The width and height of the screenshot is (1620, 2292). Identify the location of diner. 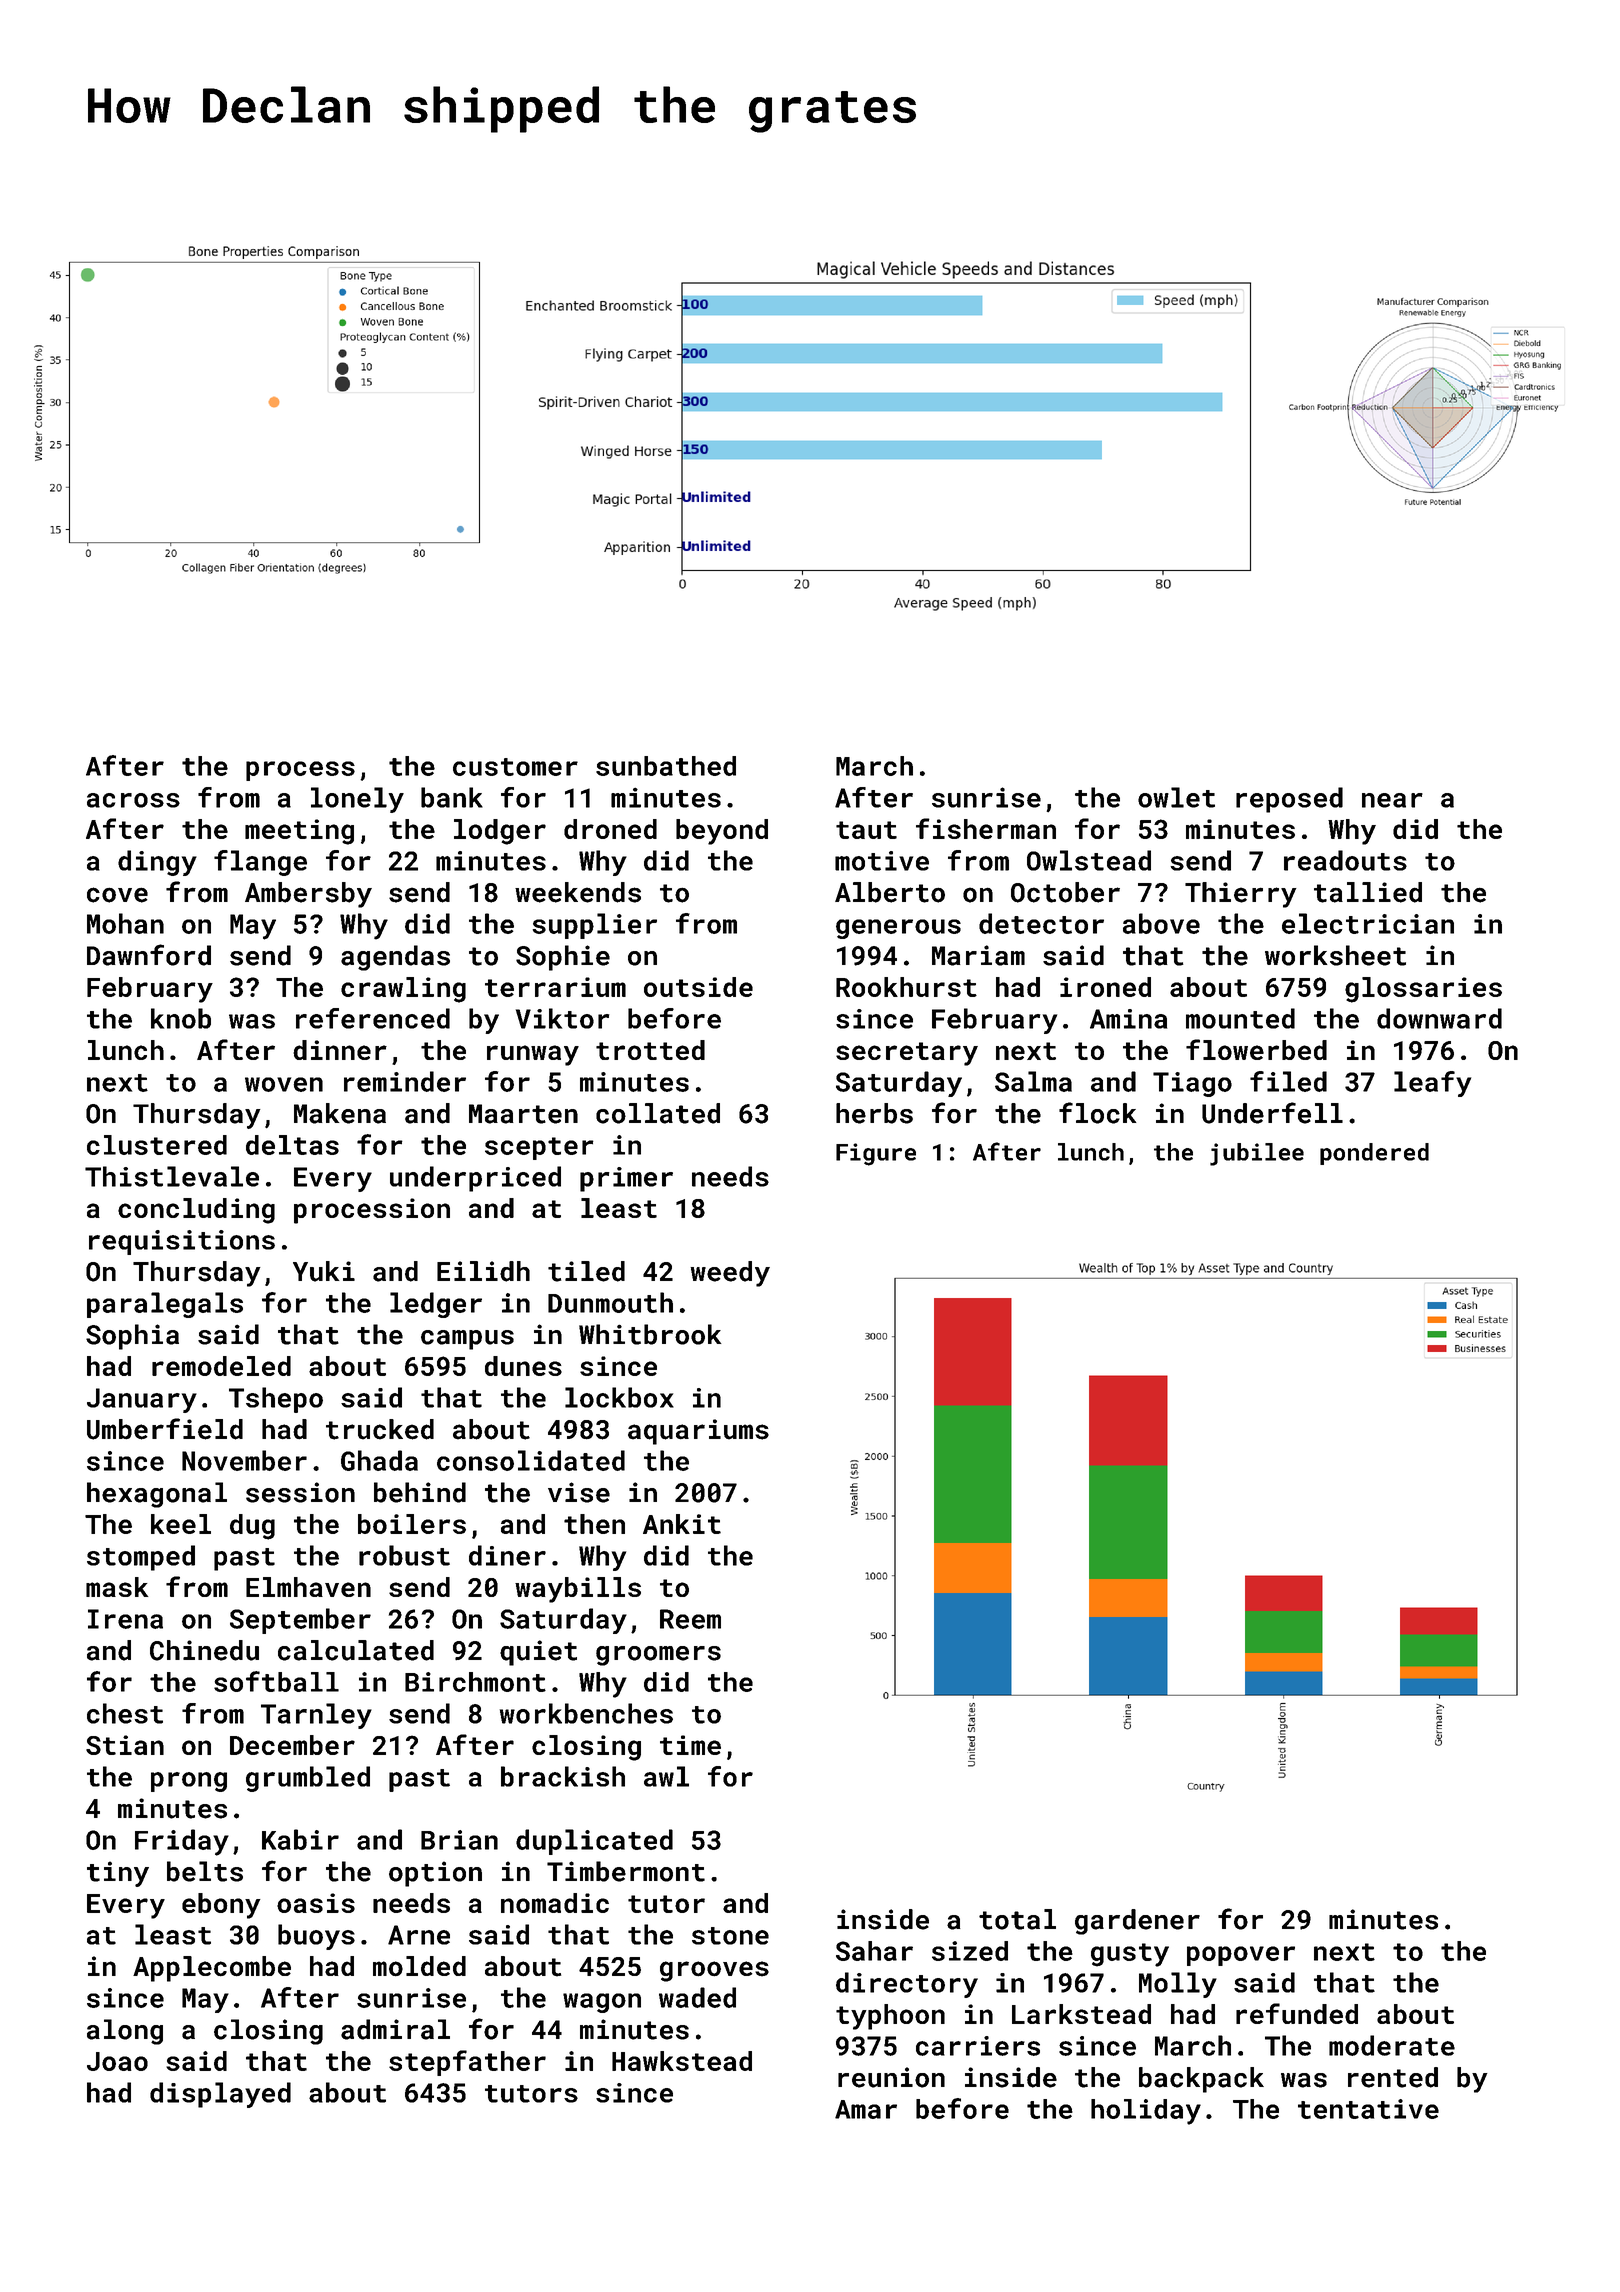
(507, 1555).
